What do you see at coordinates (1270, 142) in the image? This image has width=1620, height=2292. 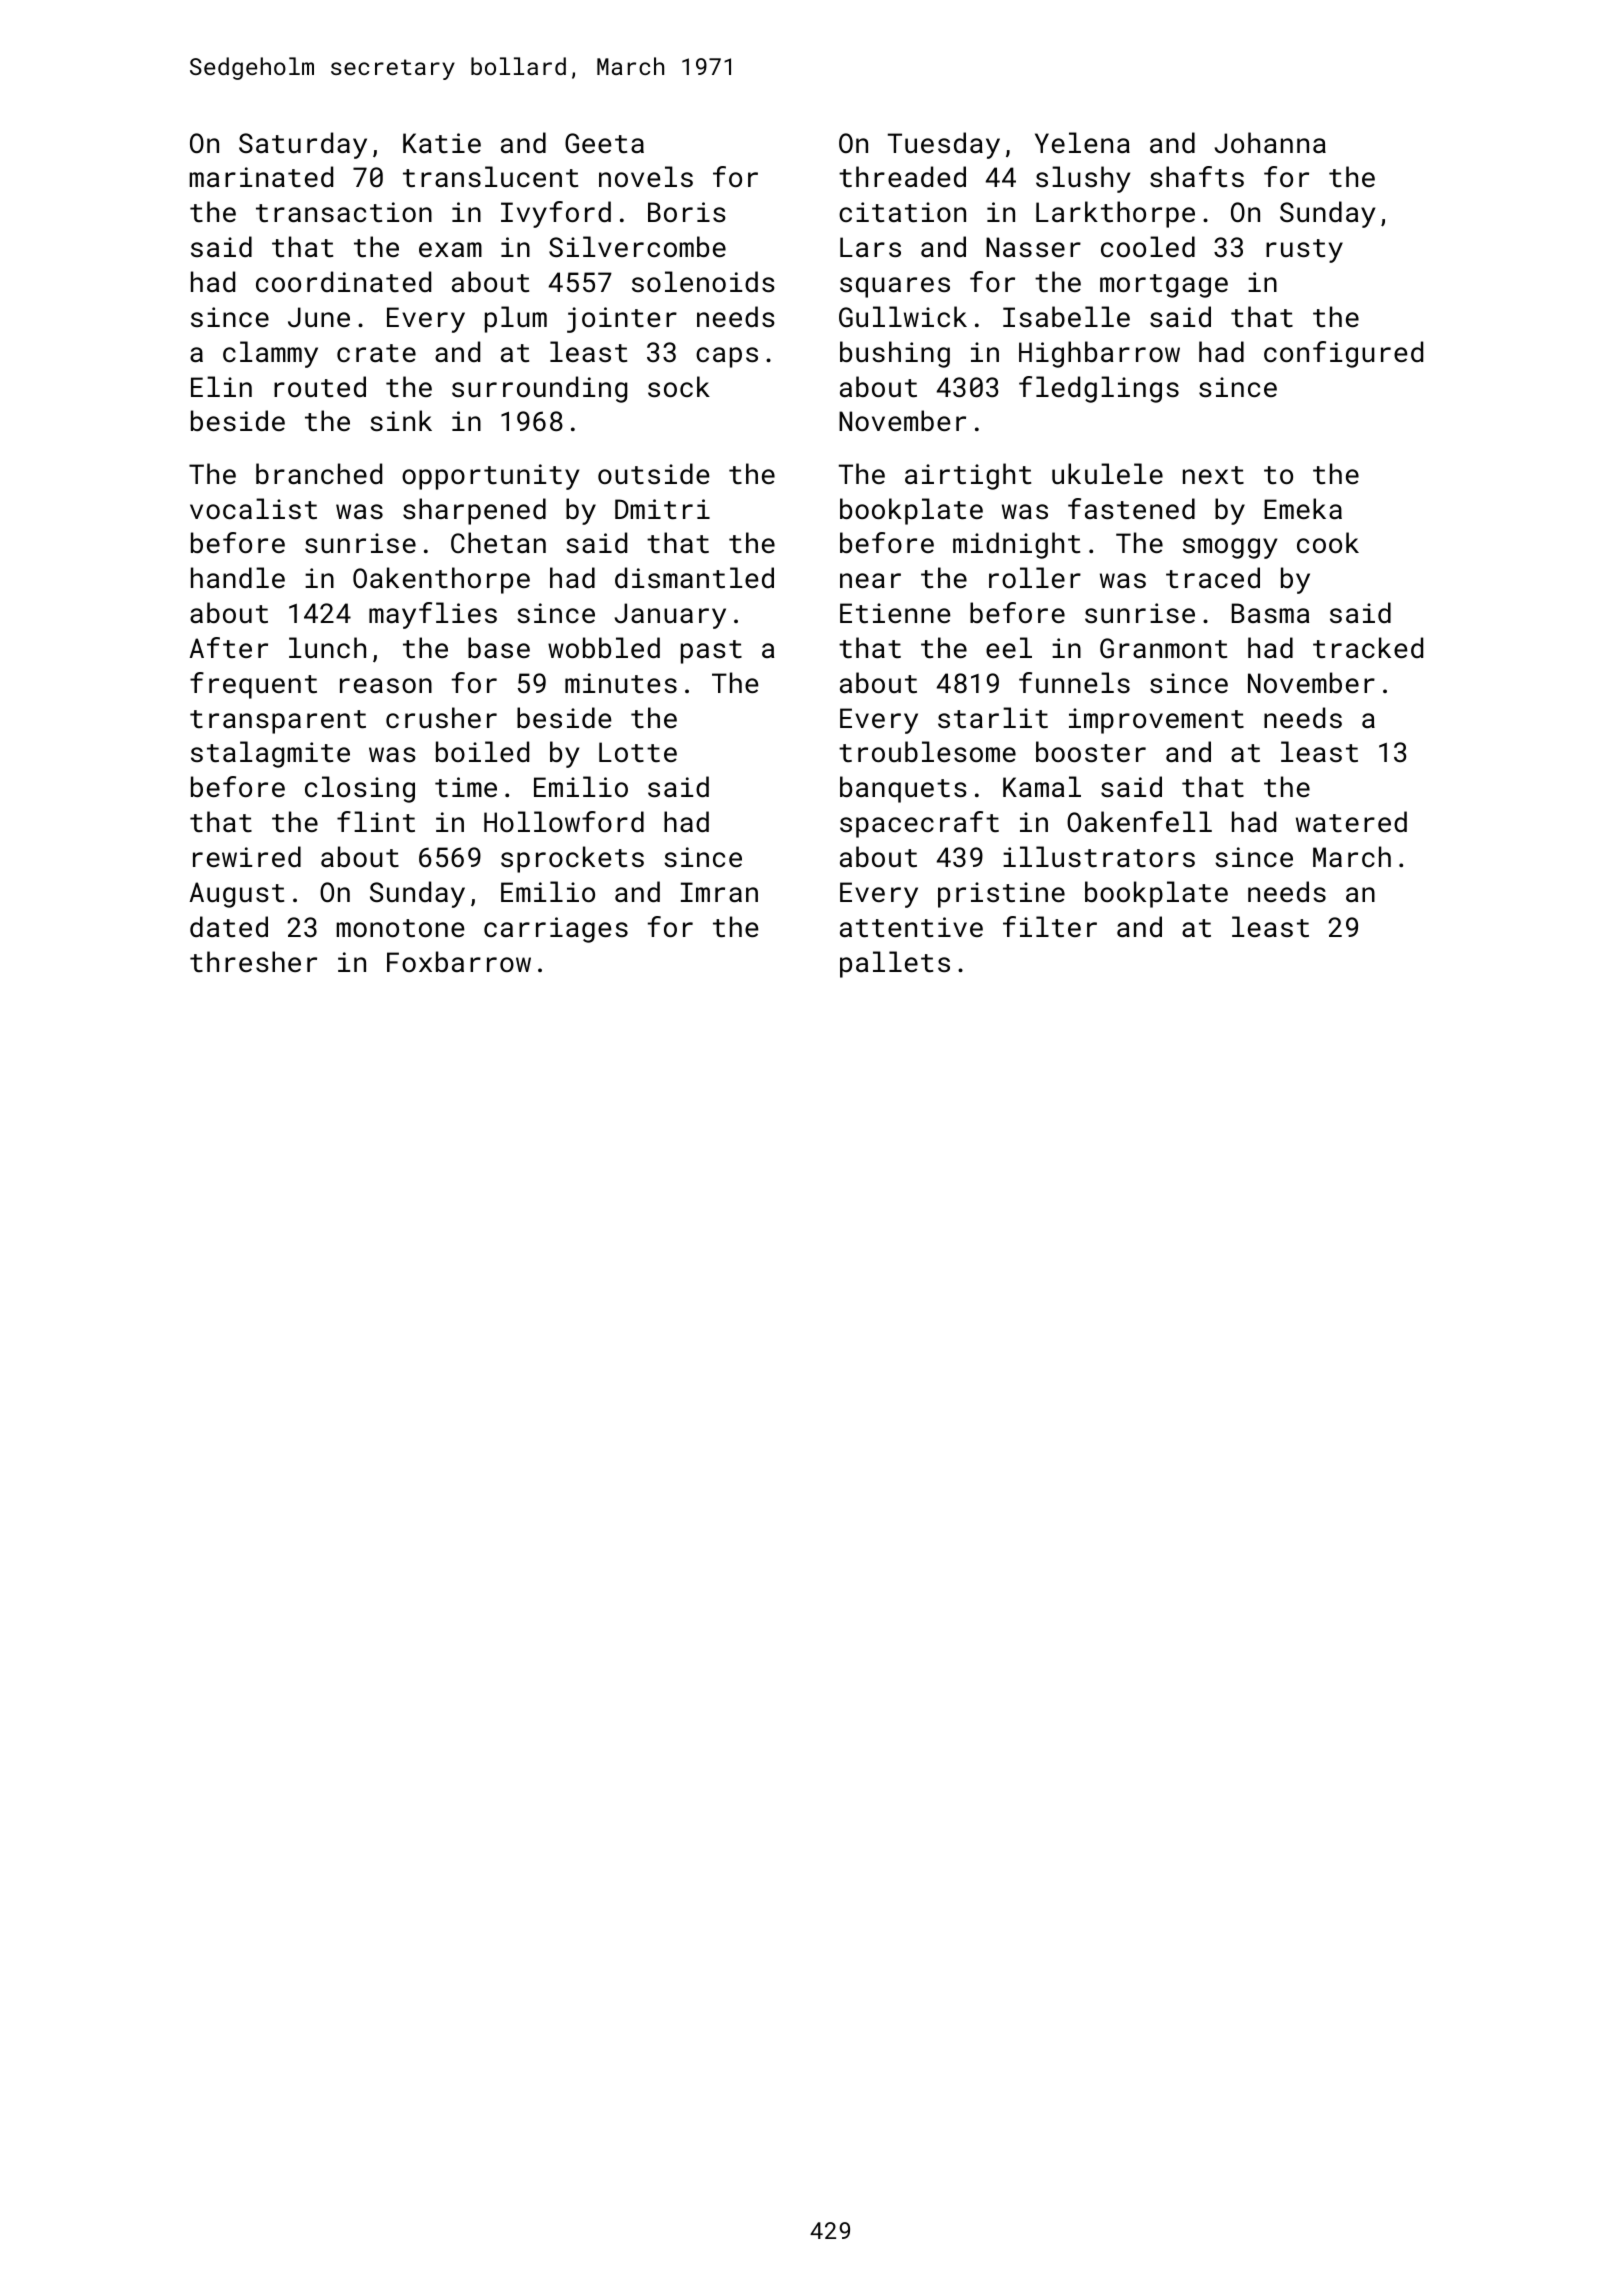 I see `Johanna` at bounding box center [1270, 142].
